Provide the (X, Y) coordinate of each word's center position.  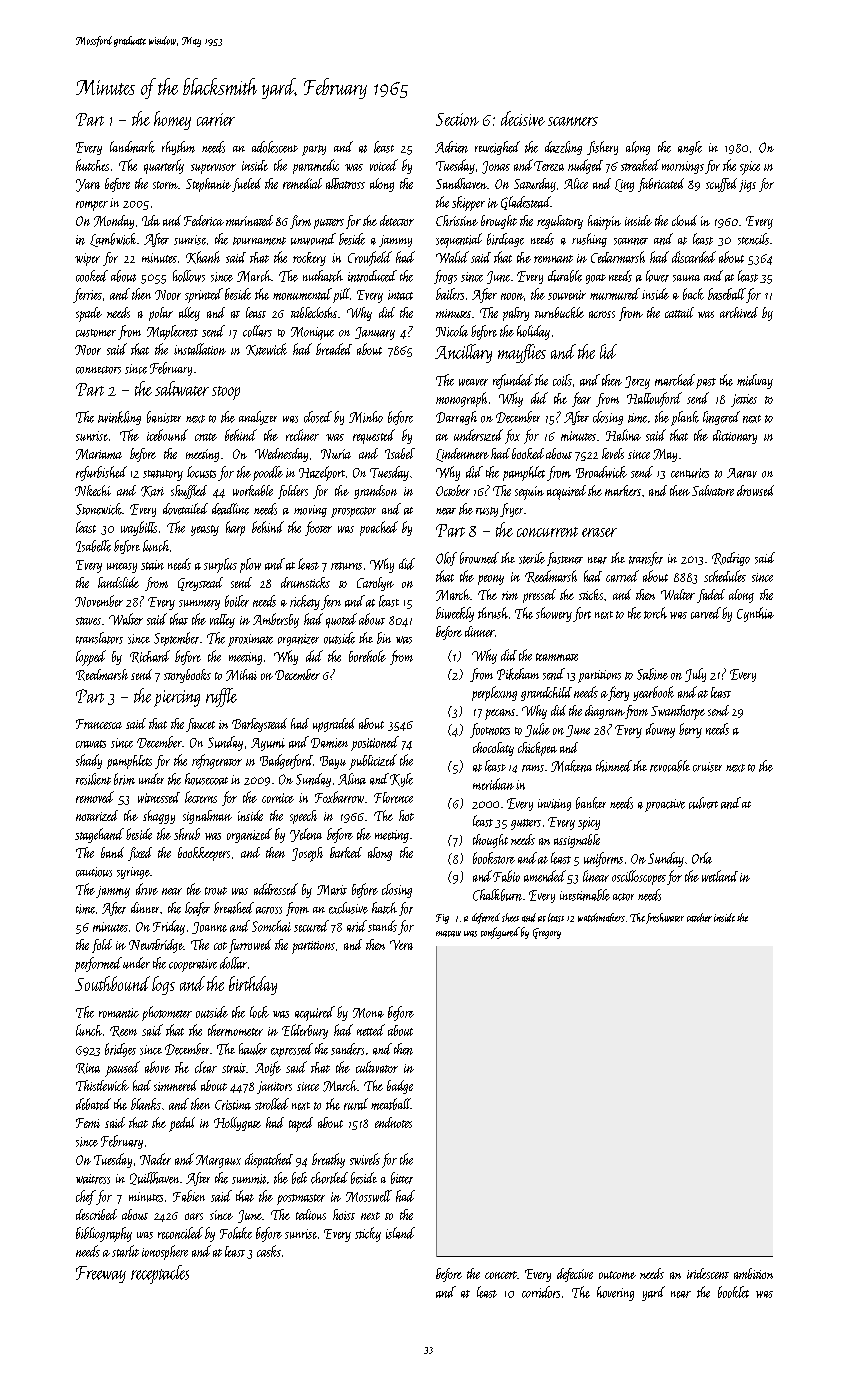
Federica (204, 220)
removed (95, 797)
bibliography (104, 1234)
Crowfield (370, 258)
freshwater (665, 918)
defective (575, 1275)
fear (581, 399)
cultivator (377, 1067)
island (400, 1233)
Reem (123, 1031)
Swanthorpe (678, 712)
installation (200, 349)
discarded (694, 257)
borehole (367, 656)
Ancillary (463, 353)
